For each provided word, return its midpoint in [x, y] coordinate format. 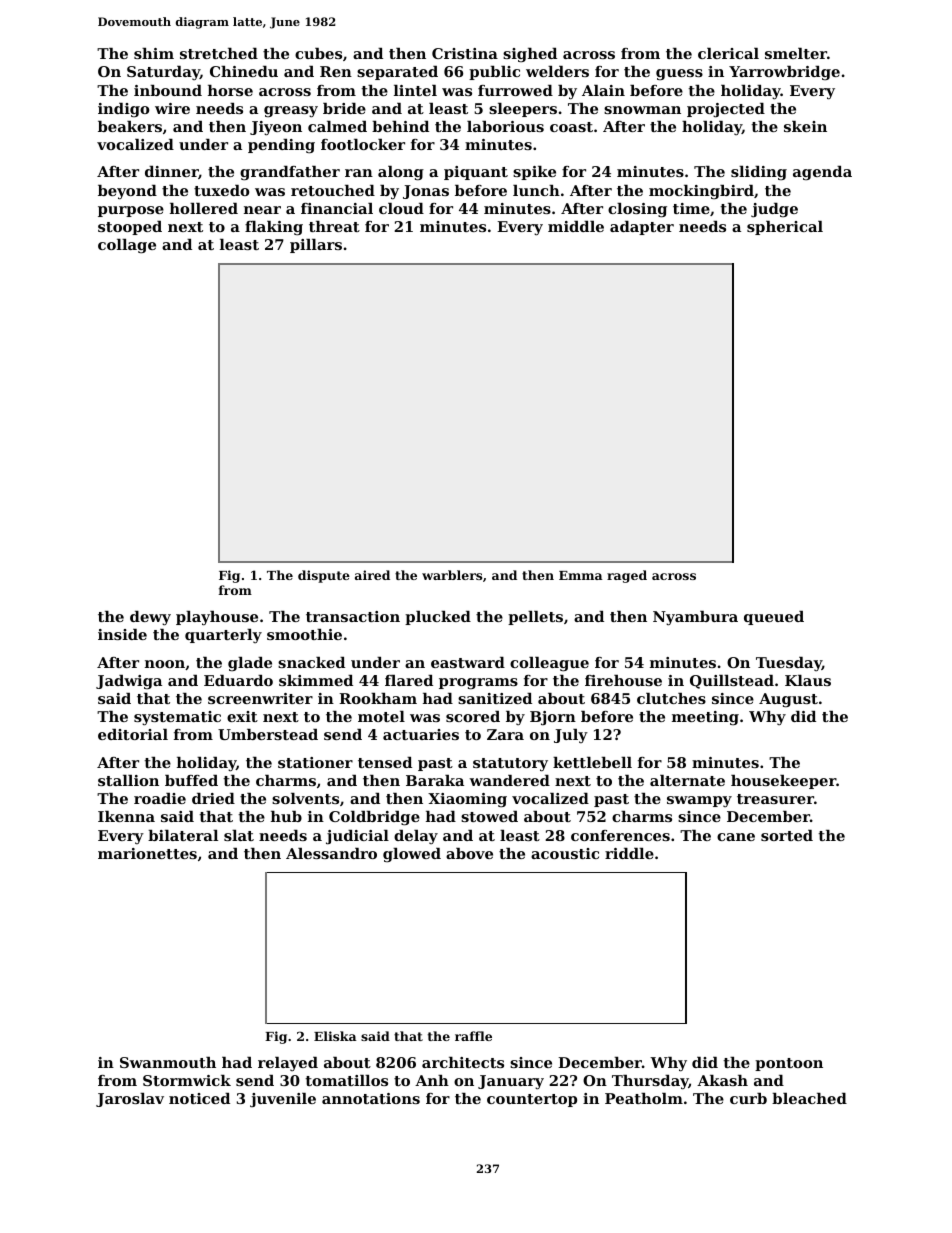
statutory [510, 765]
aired [372, 575]
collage [127, 246]
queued [774, 618]
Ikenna [126, 816]
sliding [759, 173]
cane [736, 837]
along [401, 173]
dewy [150, 618]
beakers [130, 126]
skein [805, 126]
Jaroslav [130, 1100]
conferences [620, 835]
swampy [699, 801]
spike [534, 173]
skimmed [316, 680]
